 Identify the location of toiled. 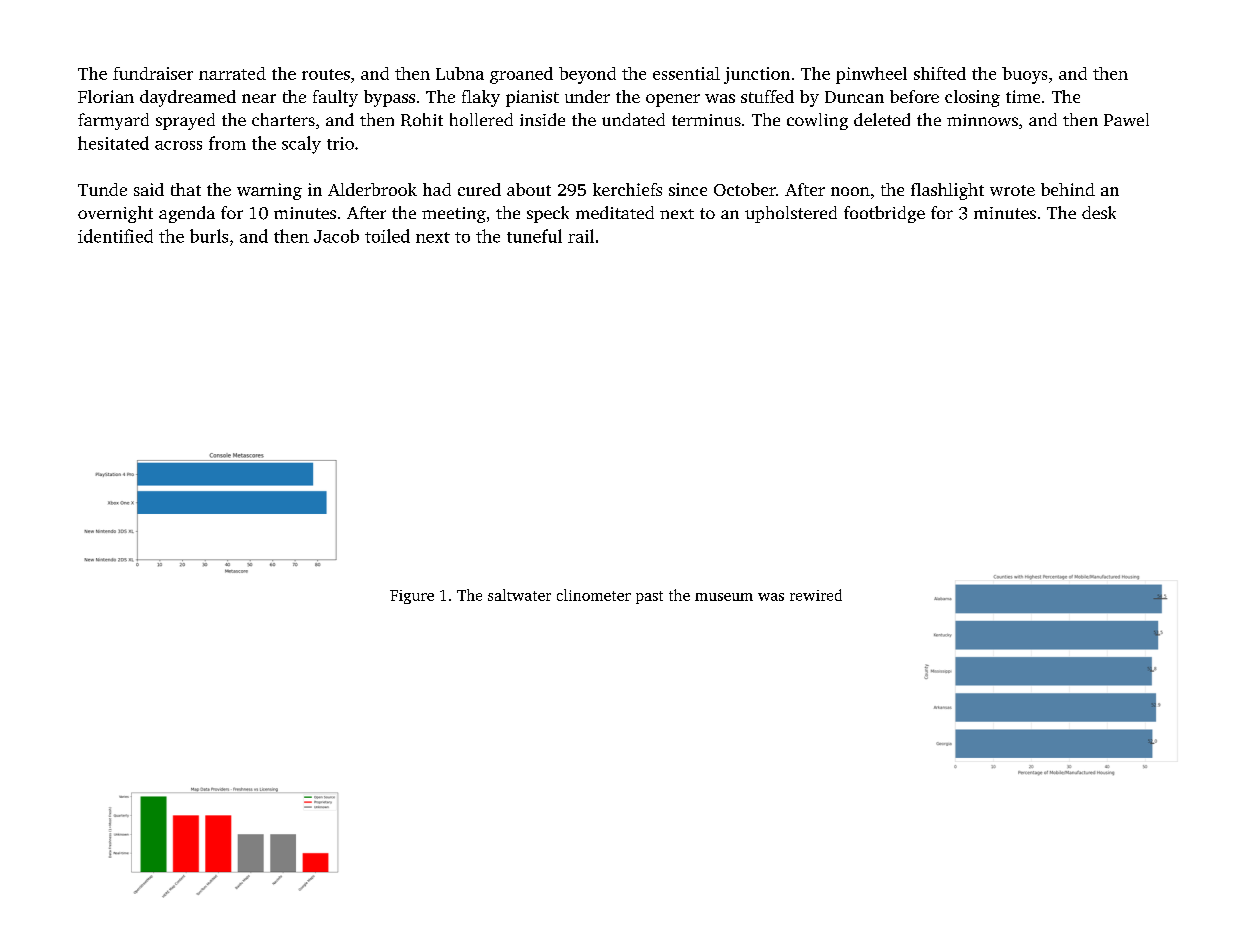
(387, 236).
